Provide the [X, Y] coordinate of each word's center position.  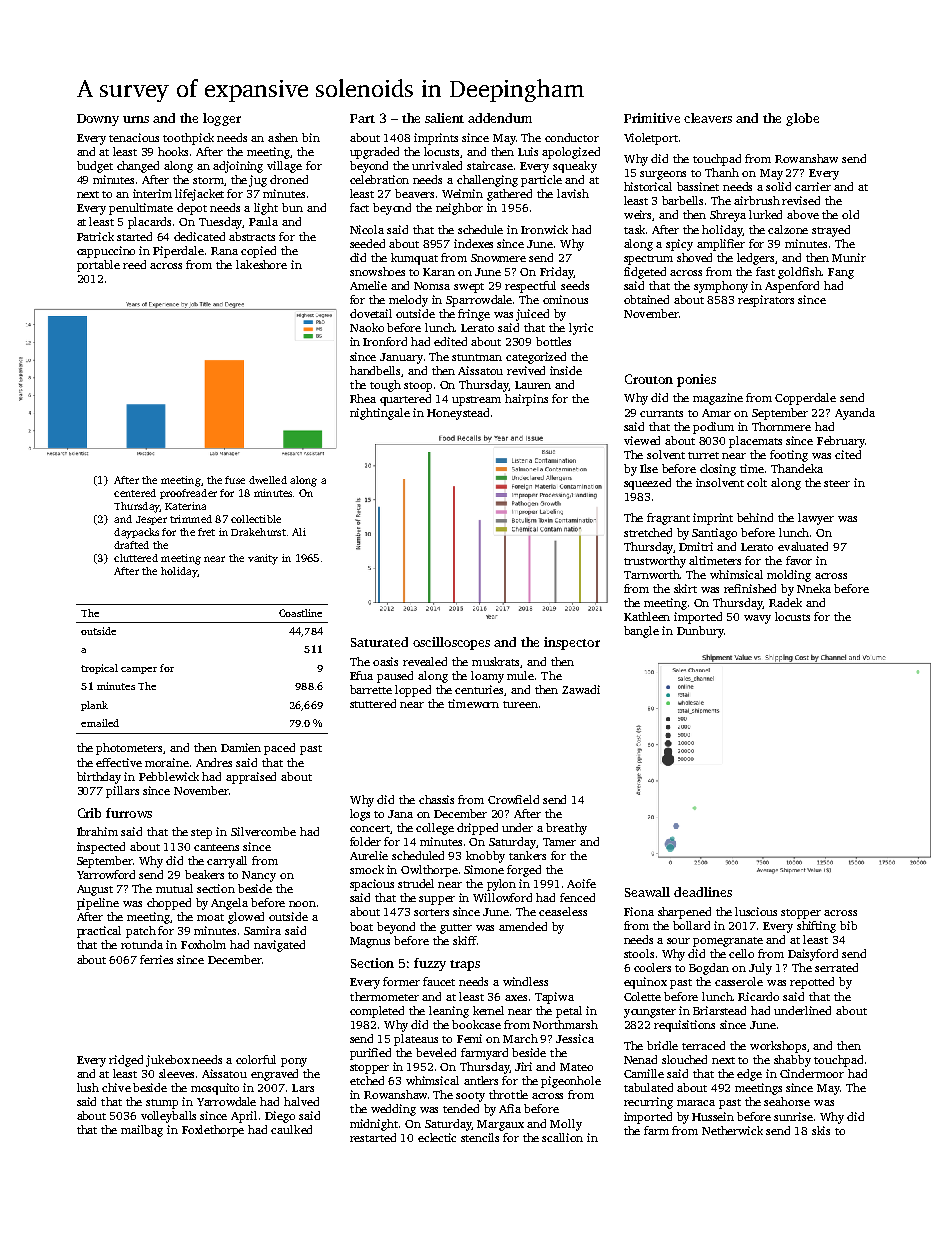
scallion [562, 1137]
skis [821, 1130]
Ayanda [855, 414]
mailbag [142, 1131]
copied [258, 252]
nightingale [380, 414]
